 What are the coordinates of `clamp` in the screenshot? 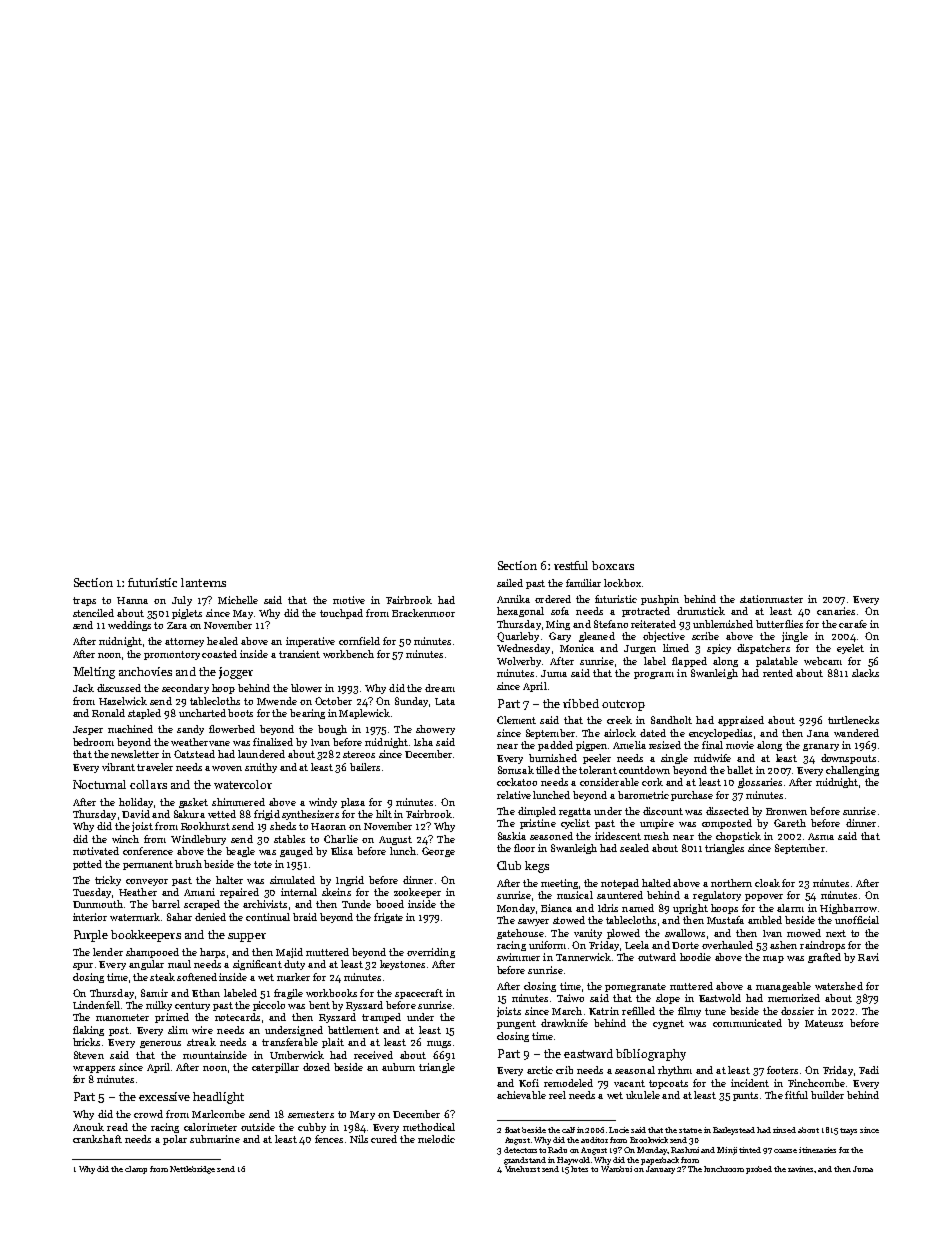 It's located at (136, 1170).
